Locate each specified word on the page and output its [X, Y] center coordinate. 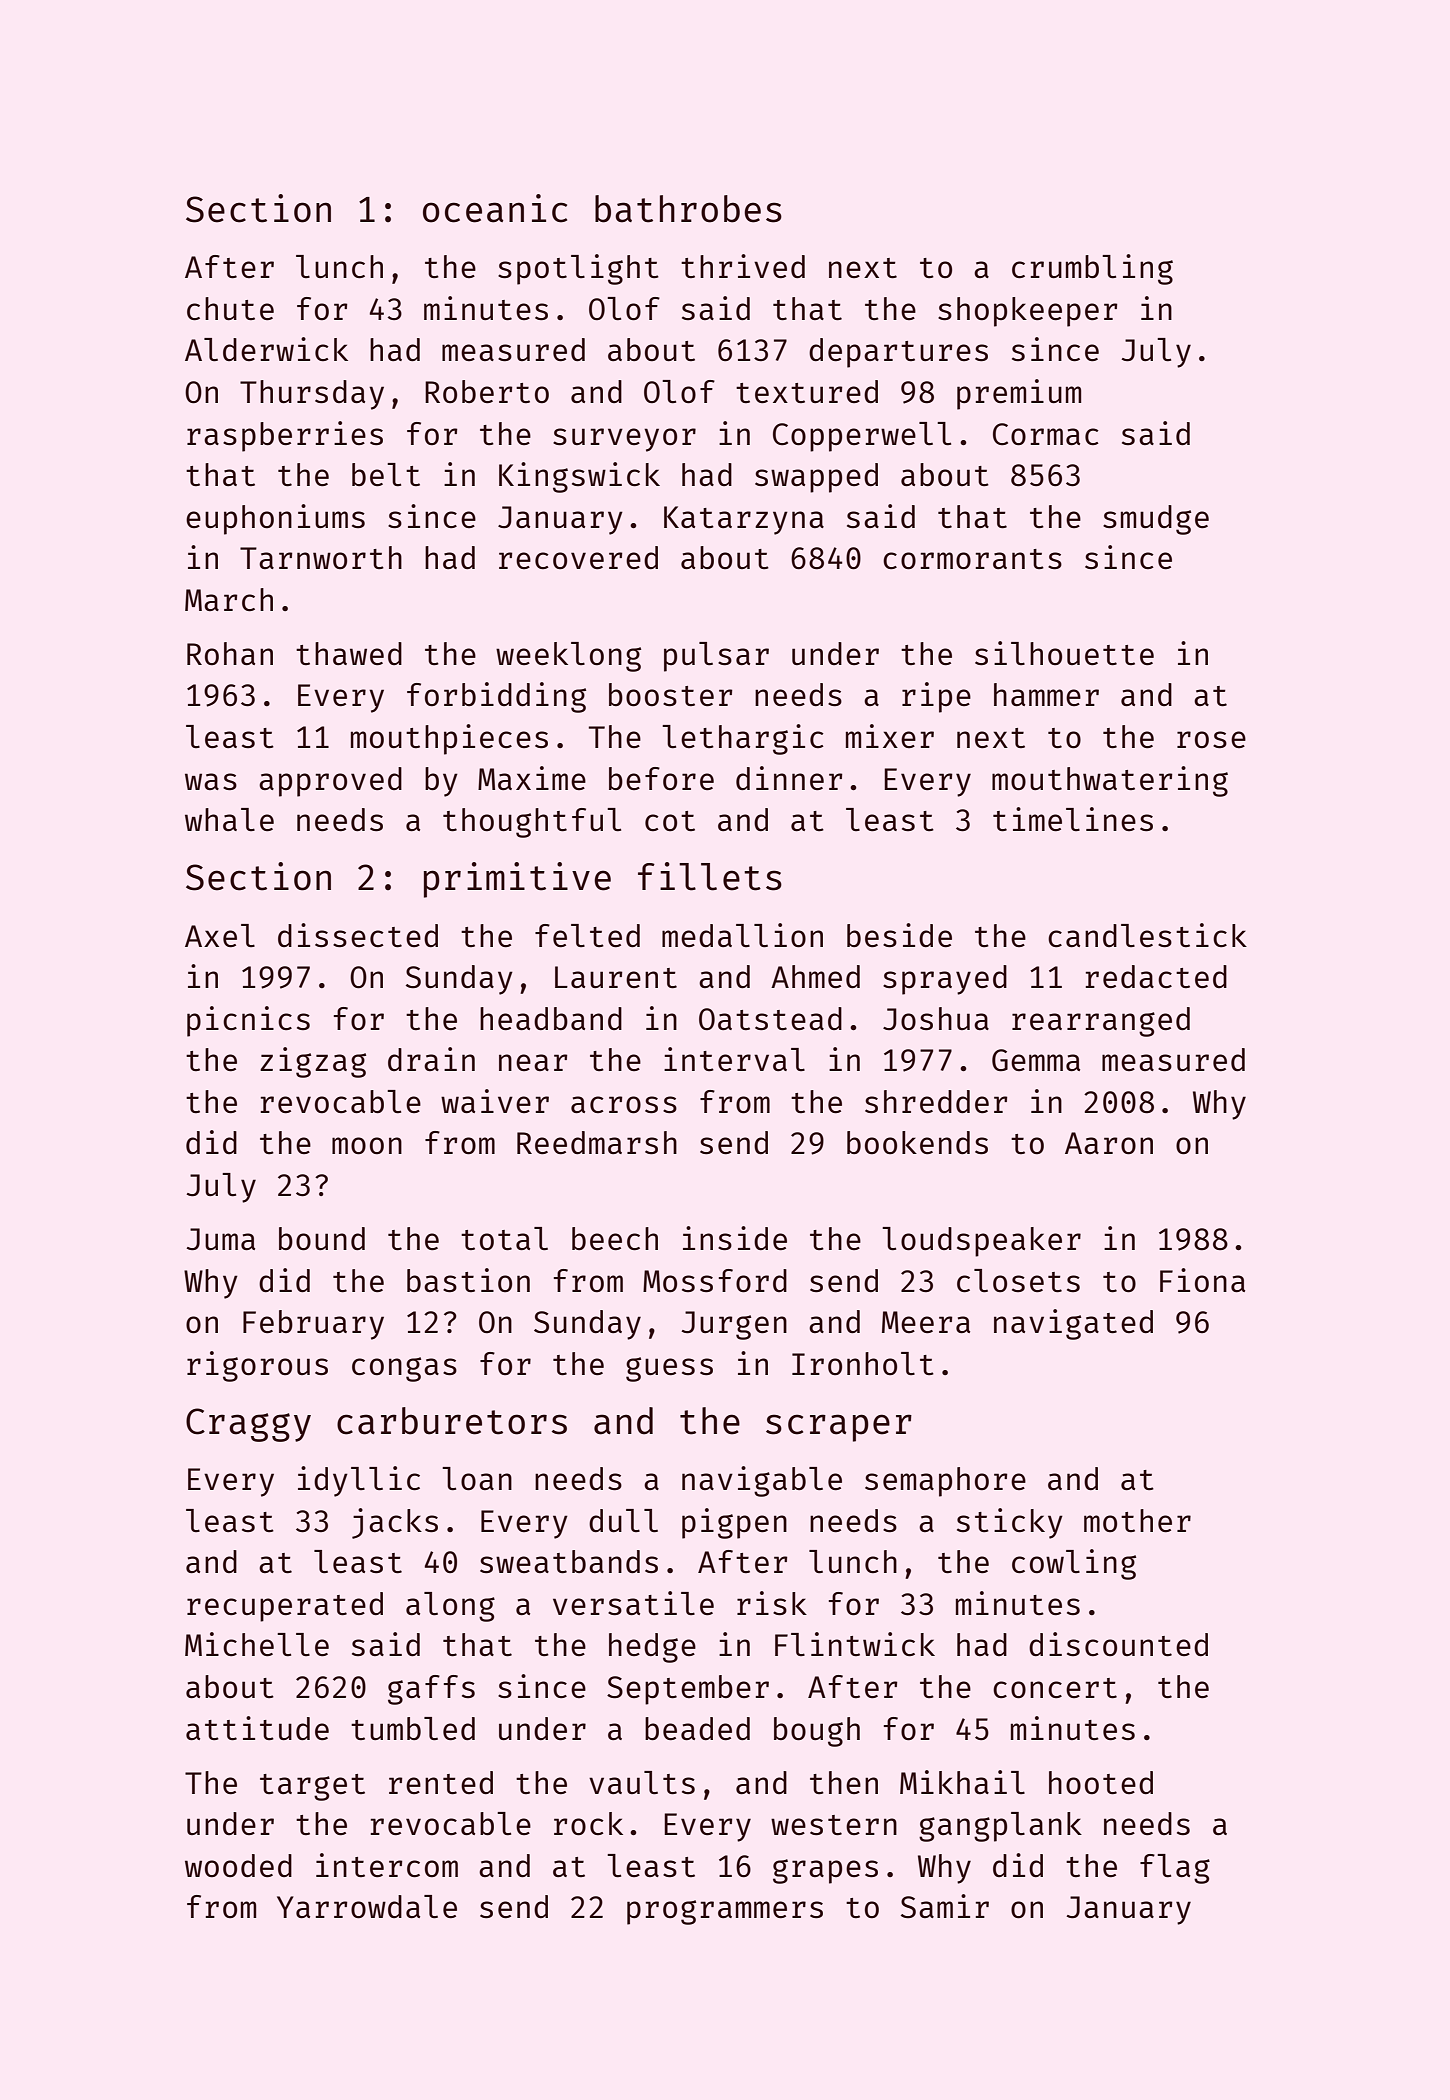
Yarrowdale [367, 1907]
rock [588, 1824]
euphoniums [275, 519]
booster [670, 695]
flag [1175, 1869]
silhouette [1064, 653]
